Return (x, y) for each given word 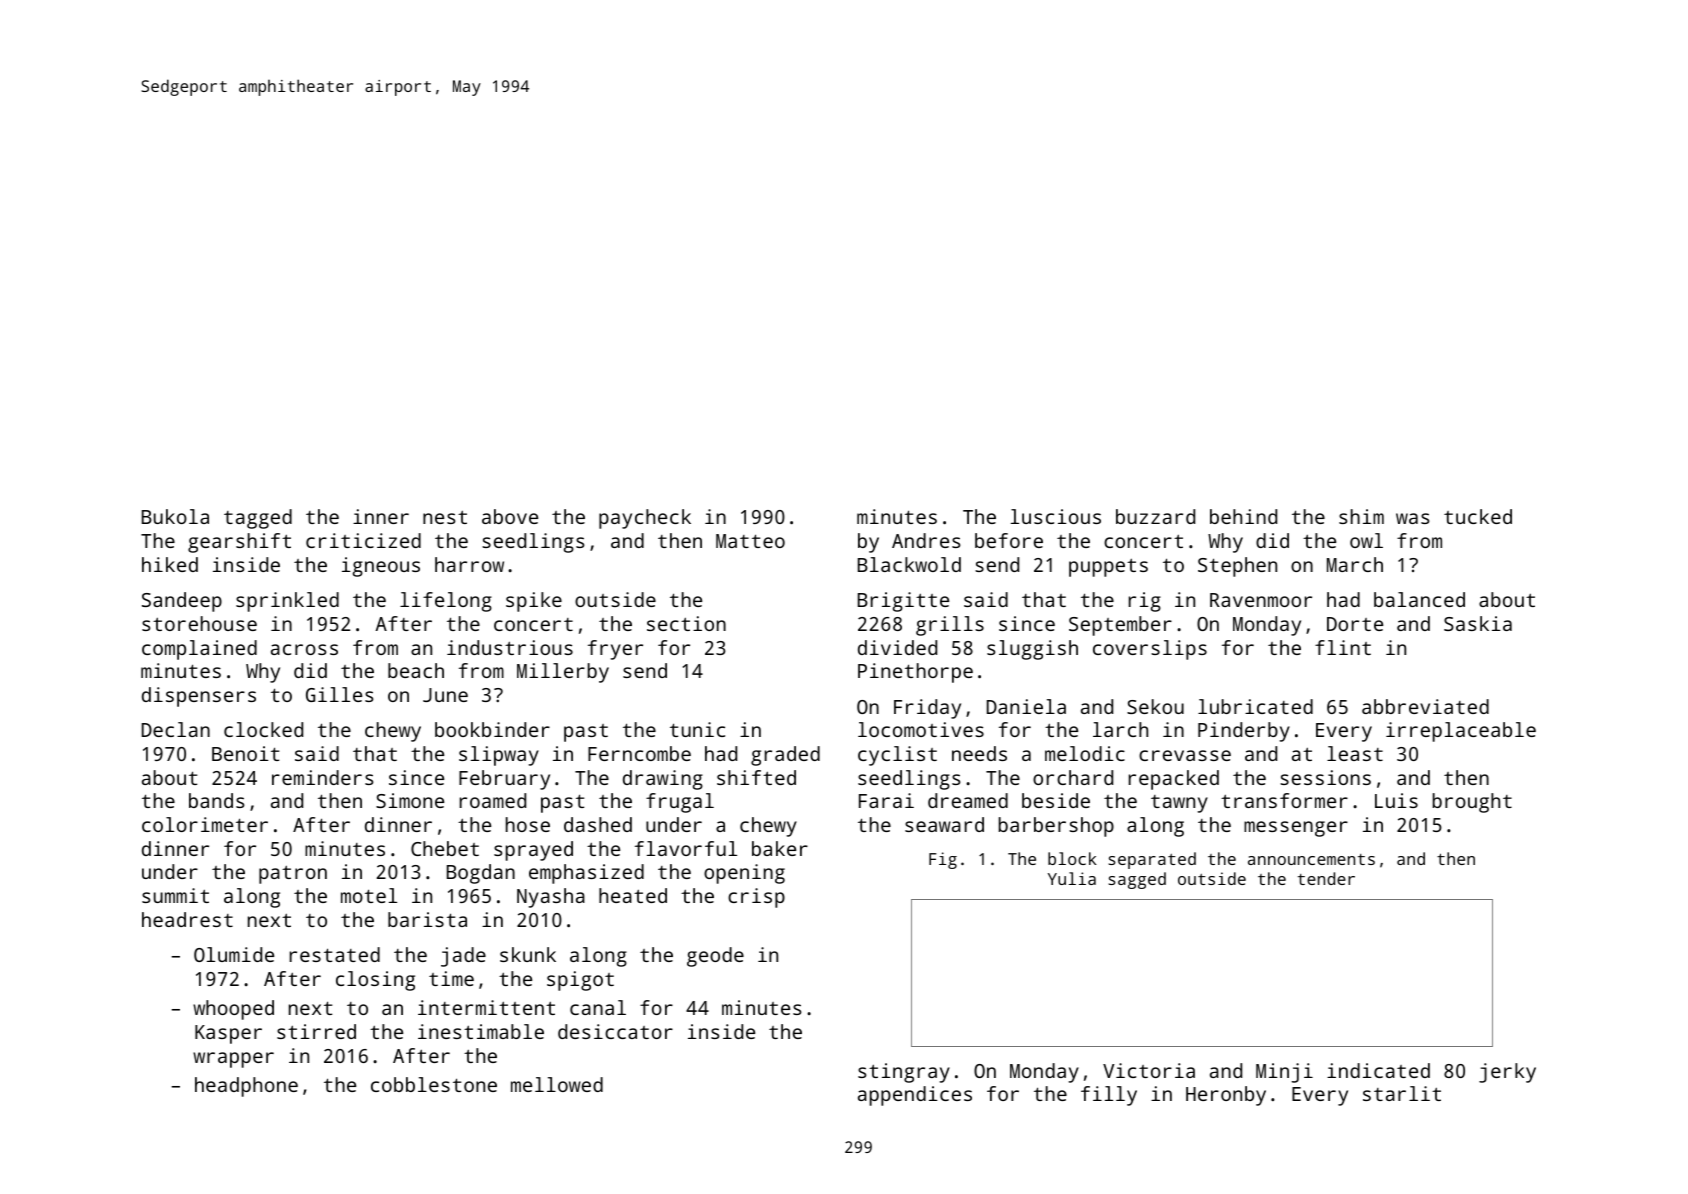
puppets (1108, 568)
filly (1109, 1096)
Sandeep (182, 602)
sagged (1137, 880)
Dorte (1355, 624)
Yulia (1072, 878)
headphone (246, 1087)
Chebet (445, 848)
